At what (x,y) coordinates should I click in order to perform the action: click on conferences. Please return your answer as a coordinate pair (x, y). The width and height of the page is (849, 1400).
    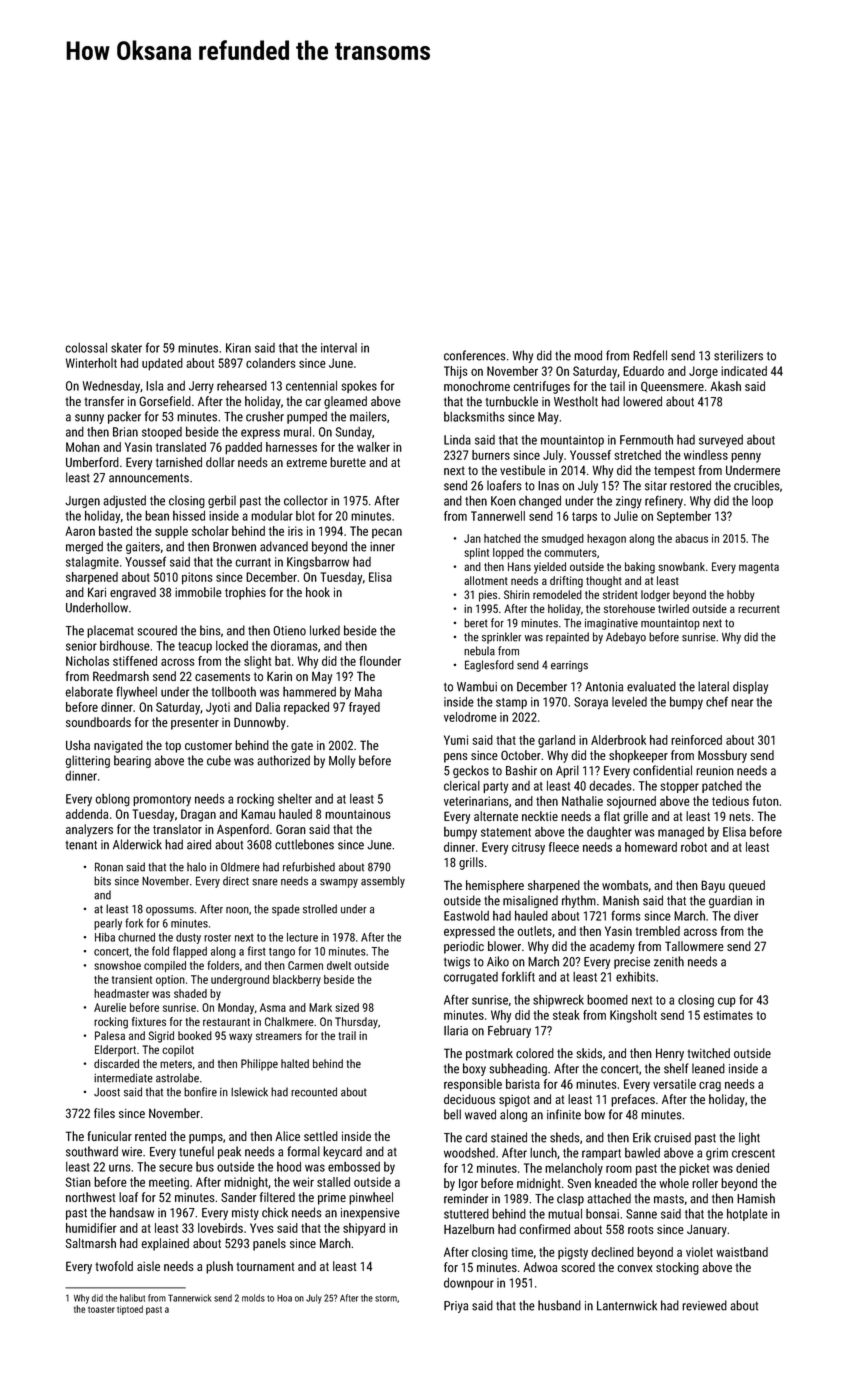
    Looking at the image, I should click on (475, 355).
